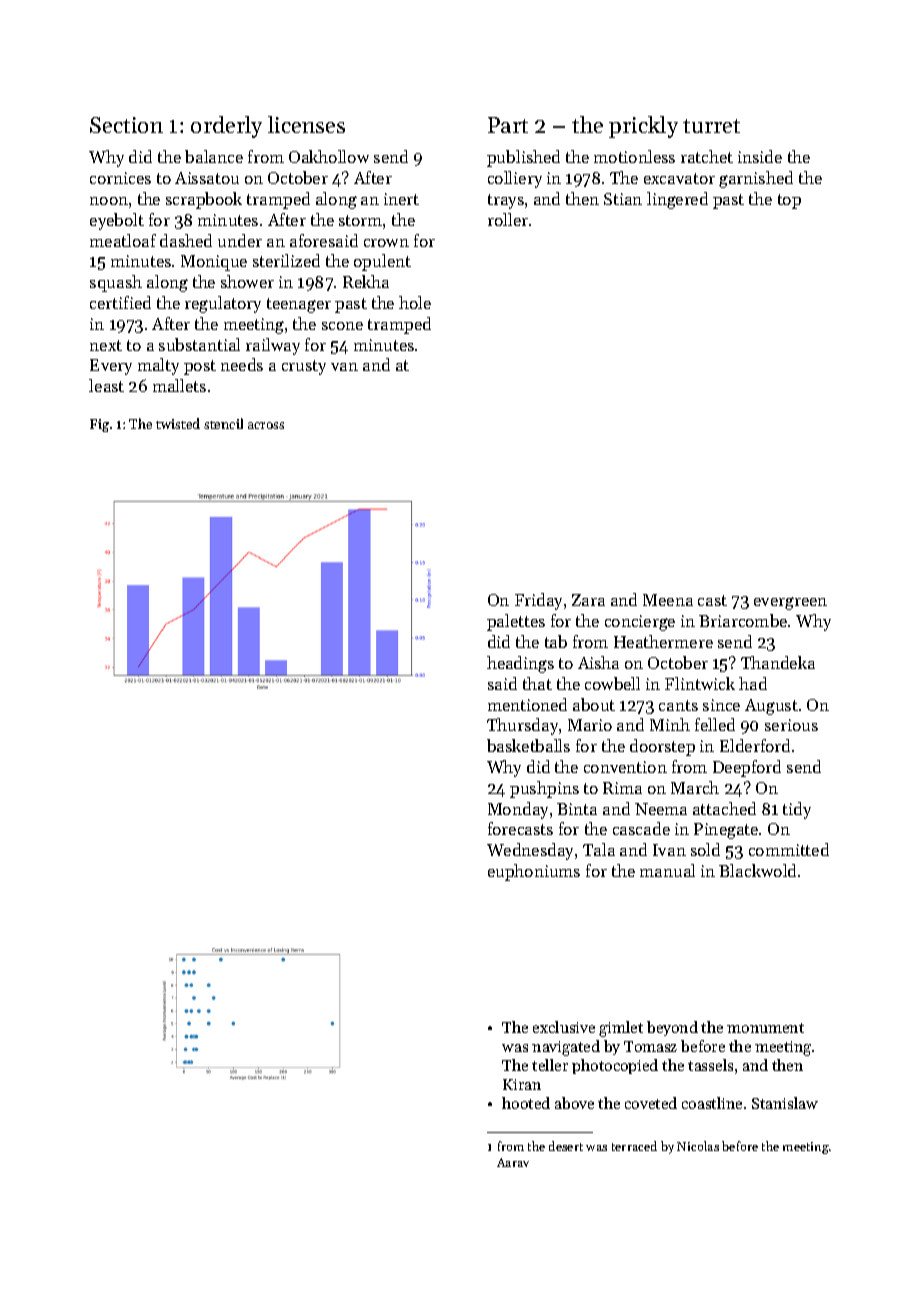 Image resolution: width=924 pixels, height=1311 pixels. I want to click on cowbell, so click(612, 683).
